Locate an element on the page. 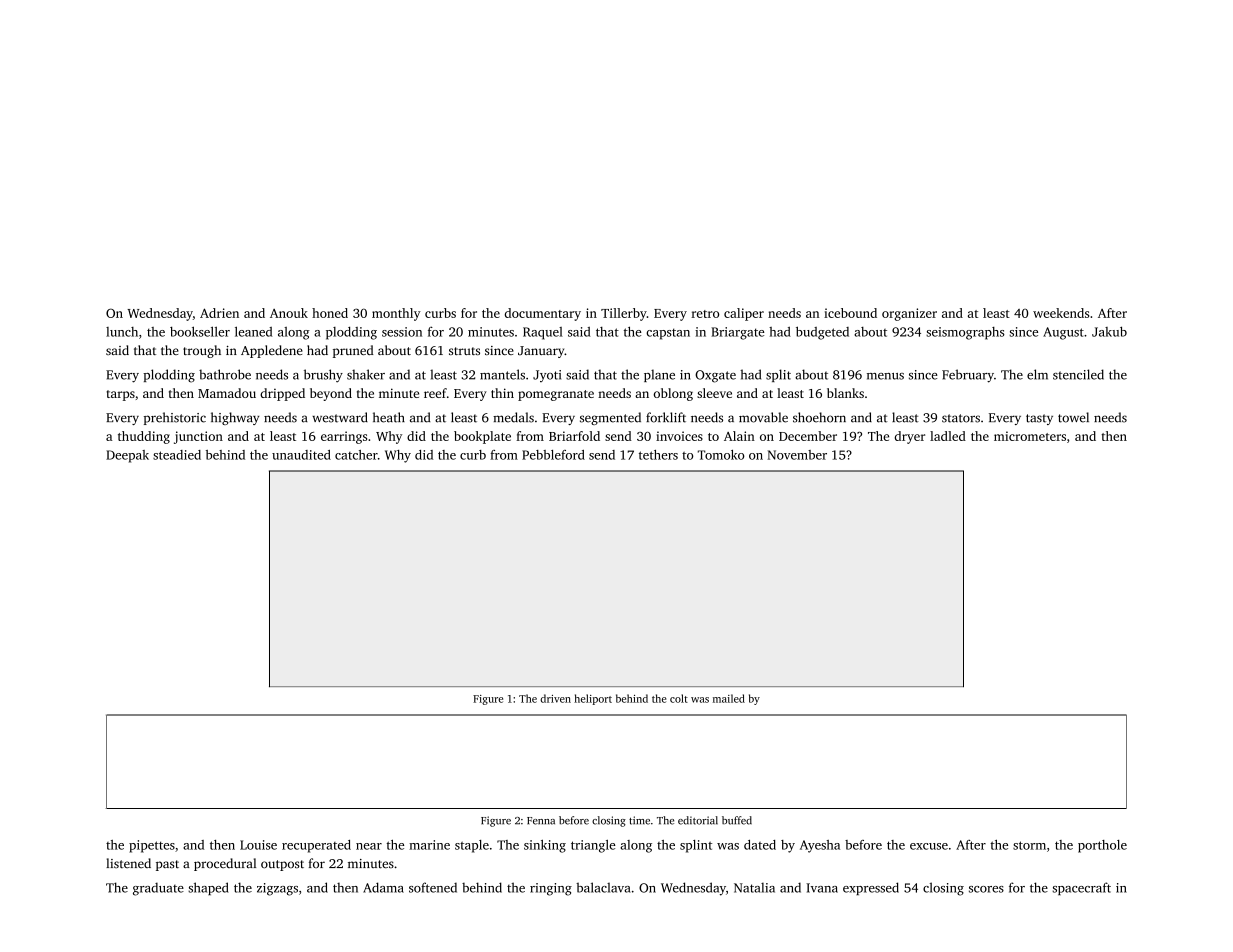 This image has width=1233, height=952. mailed is located at coordinates (729, 698).
